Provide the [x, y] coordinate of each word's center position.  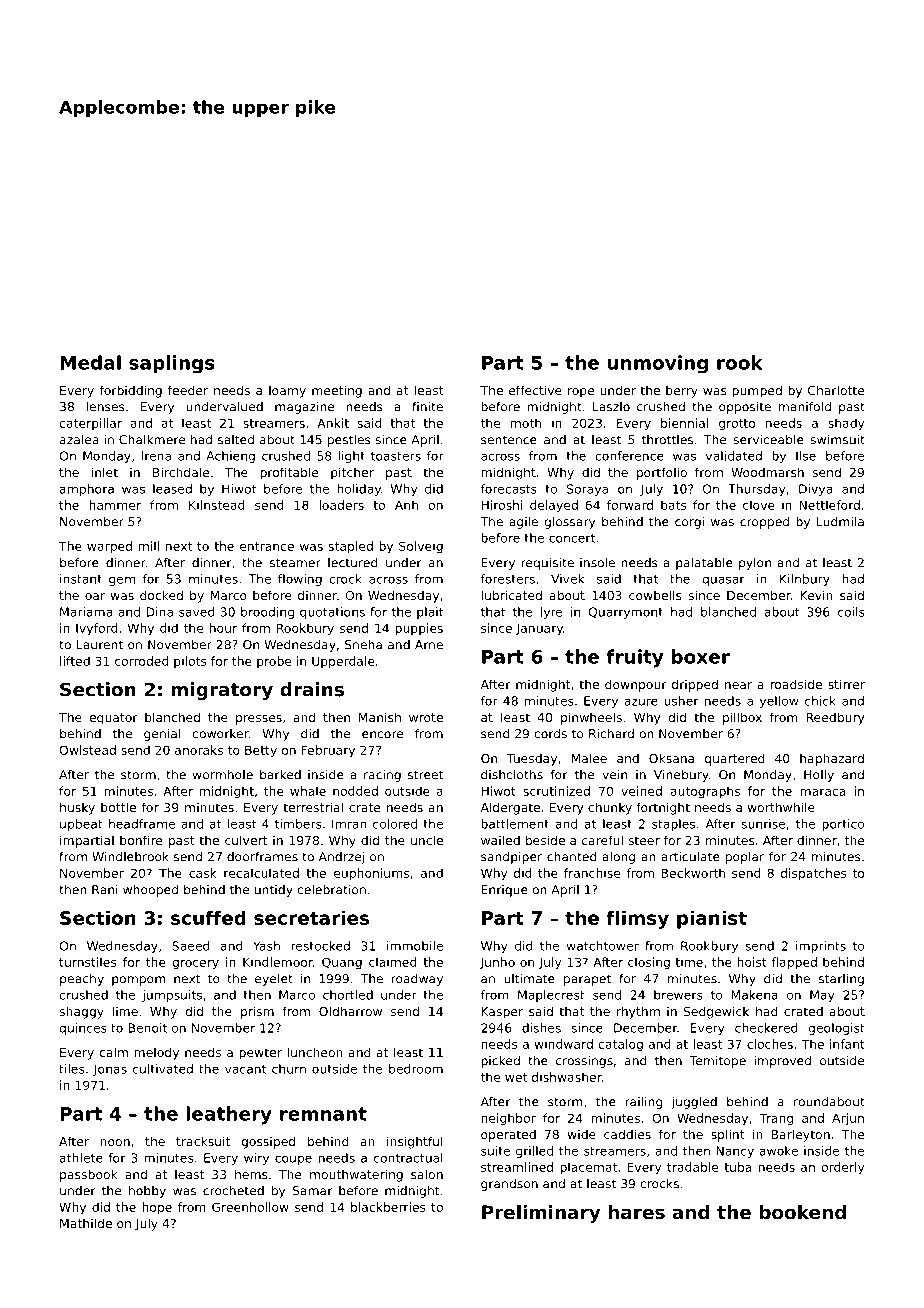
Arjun [848, 1119]
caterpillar [90, 424]
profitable [289, 473]
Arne [429, 645]
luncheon [315, 1052]
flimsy [637, 919]
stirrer [846, 684]
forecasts [509, 489]
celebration [331, 890]
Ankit [333, 423]
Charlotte [836, 390]
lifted [75, 661]
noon [115, 1142]
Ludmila [840, 522]
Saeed [191, 946]
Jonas [110, 1070]
